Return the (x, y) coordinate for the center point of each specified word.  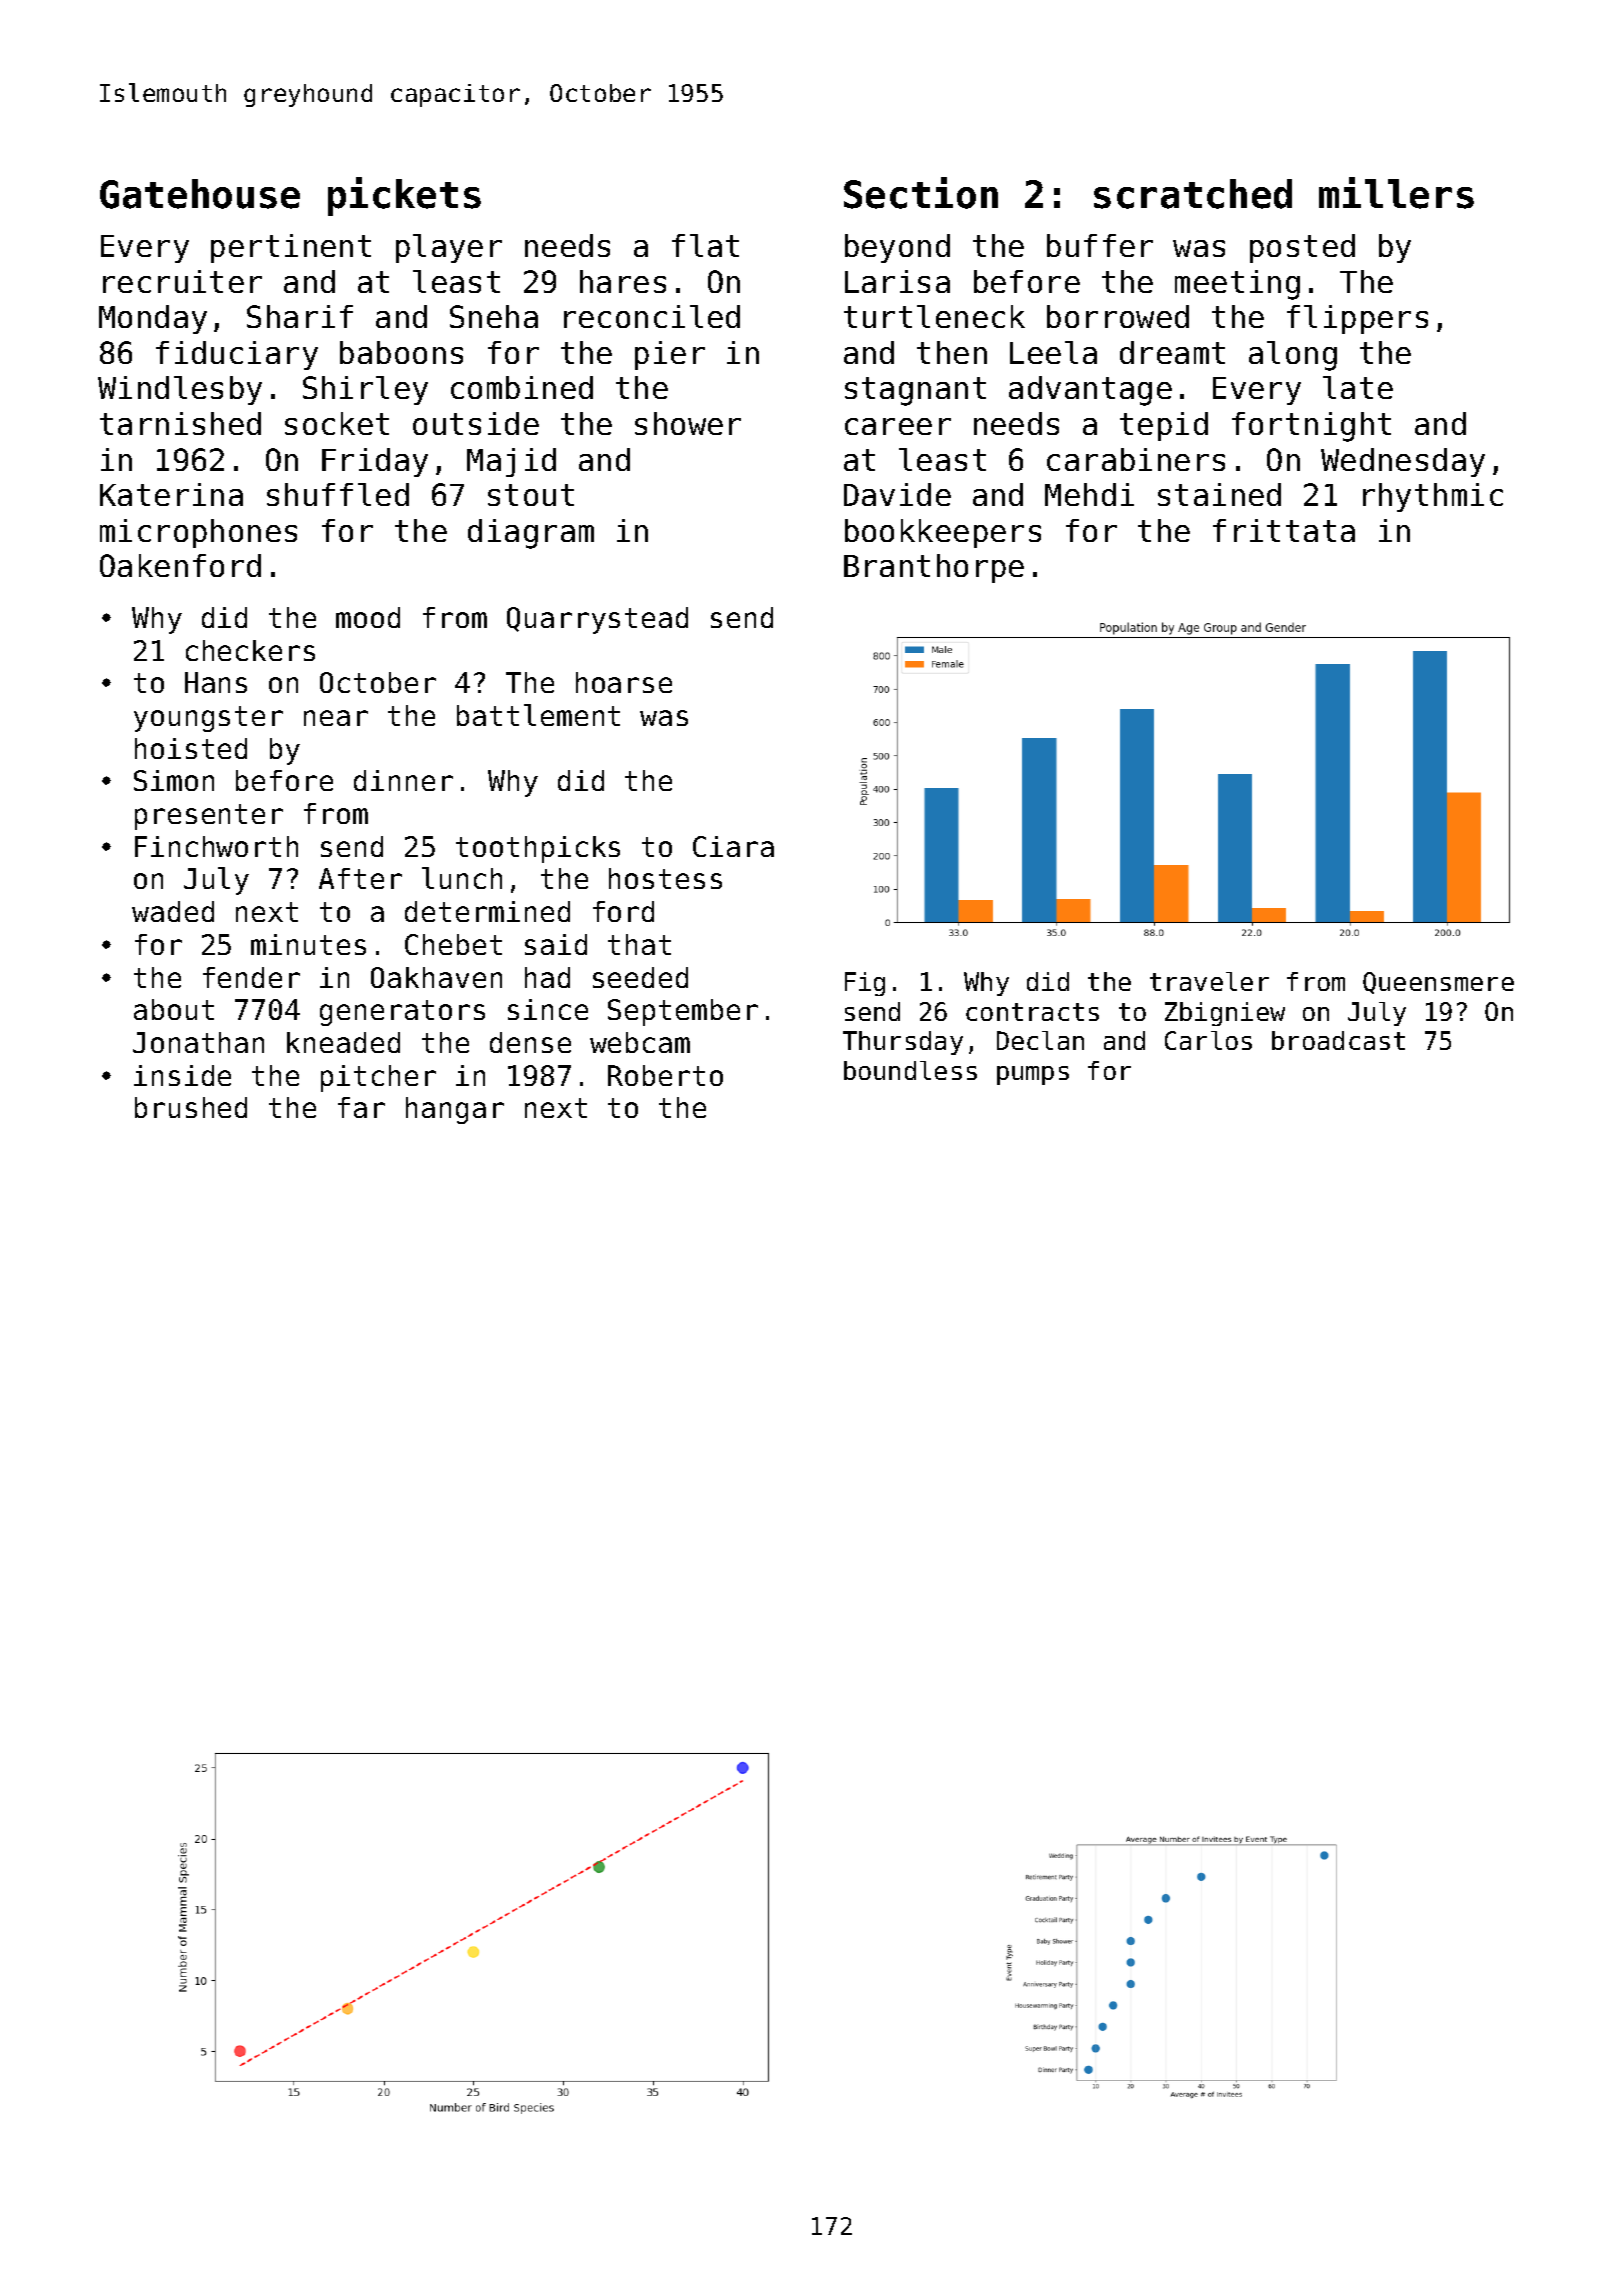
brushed (191, 1107)
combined (522, 387)
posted (1302, 248)
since (548, 1009)
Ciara (733, 846)
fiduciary (237, 355)
